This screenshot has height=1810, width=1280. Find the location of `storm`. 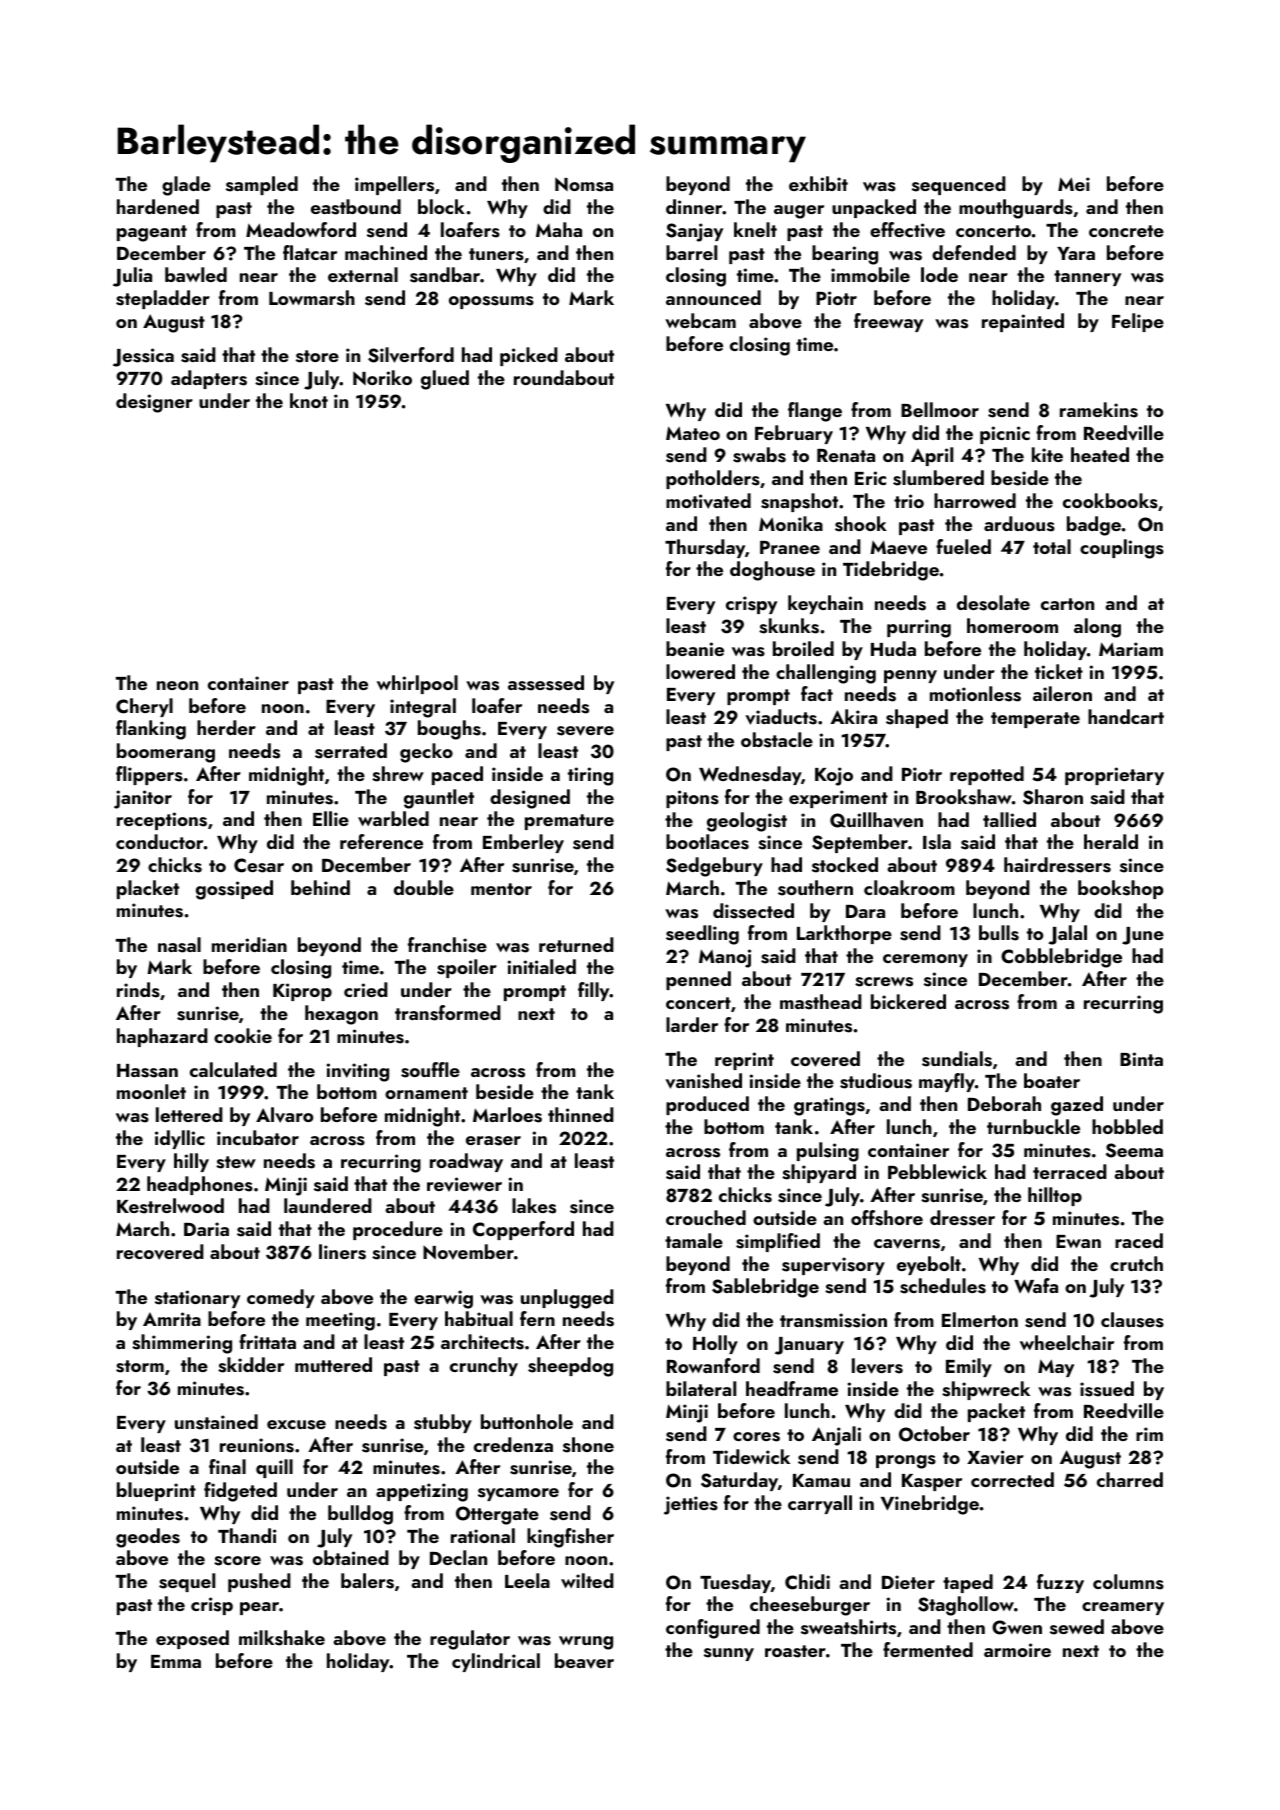

storm is located at coordinates (140, 1366).
